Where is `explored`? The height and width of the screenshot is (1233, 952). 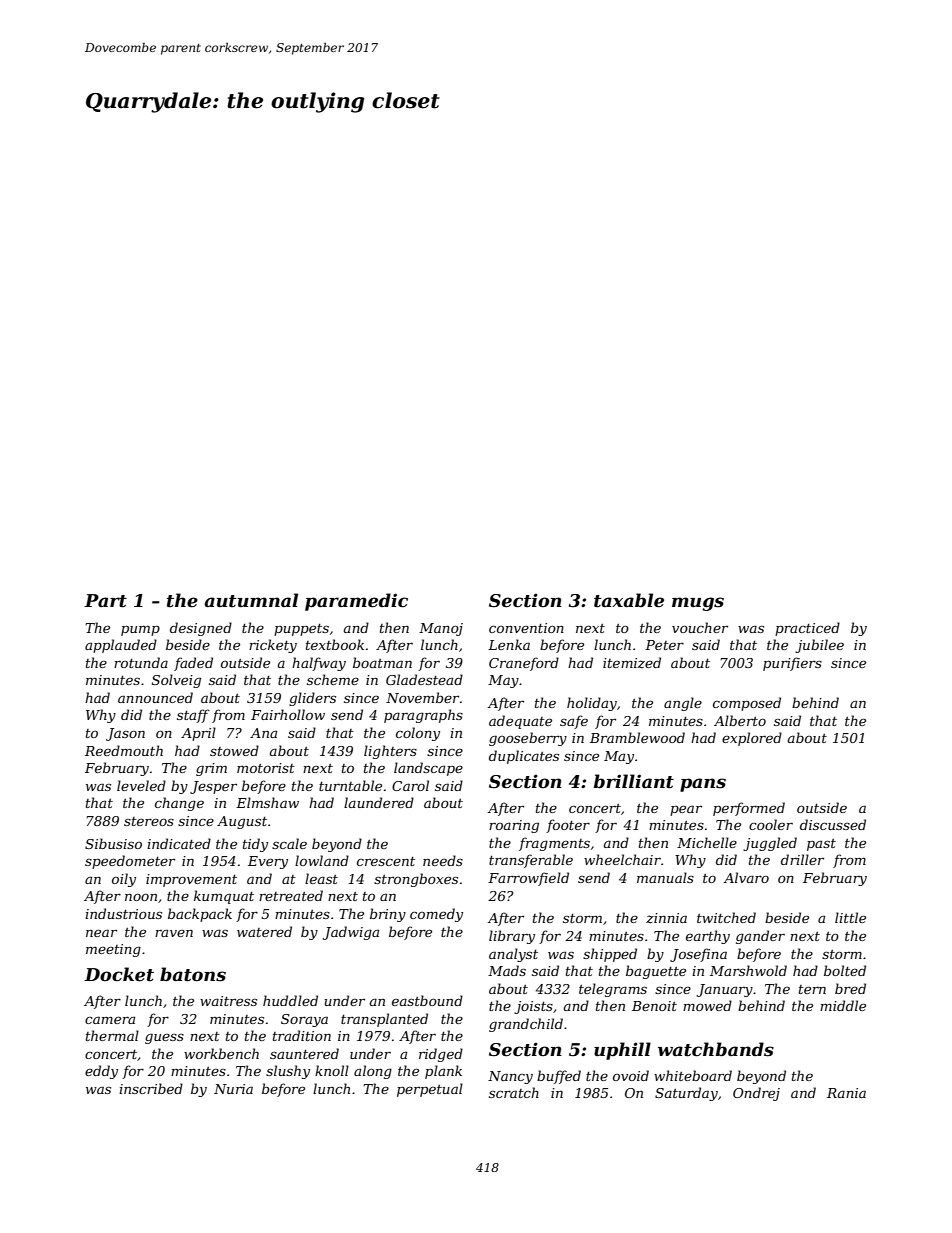 explored is located at coordinates (752, 739).
